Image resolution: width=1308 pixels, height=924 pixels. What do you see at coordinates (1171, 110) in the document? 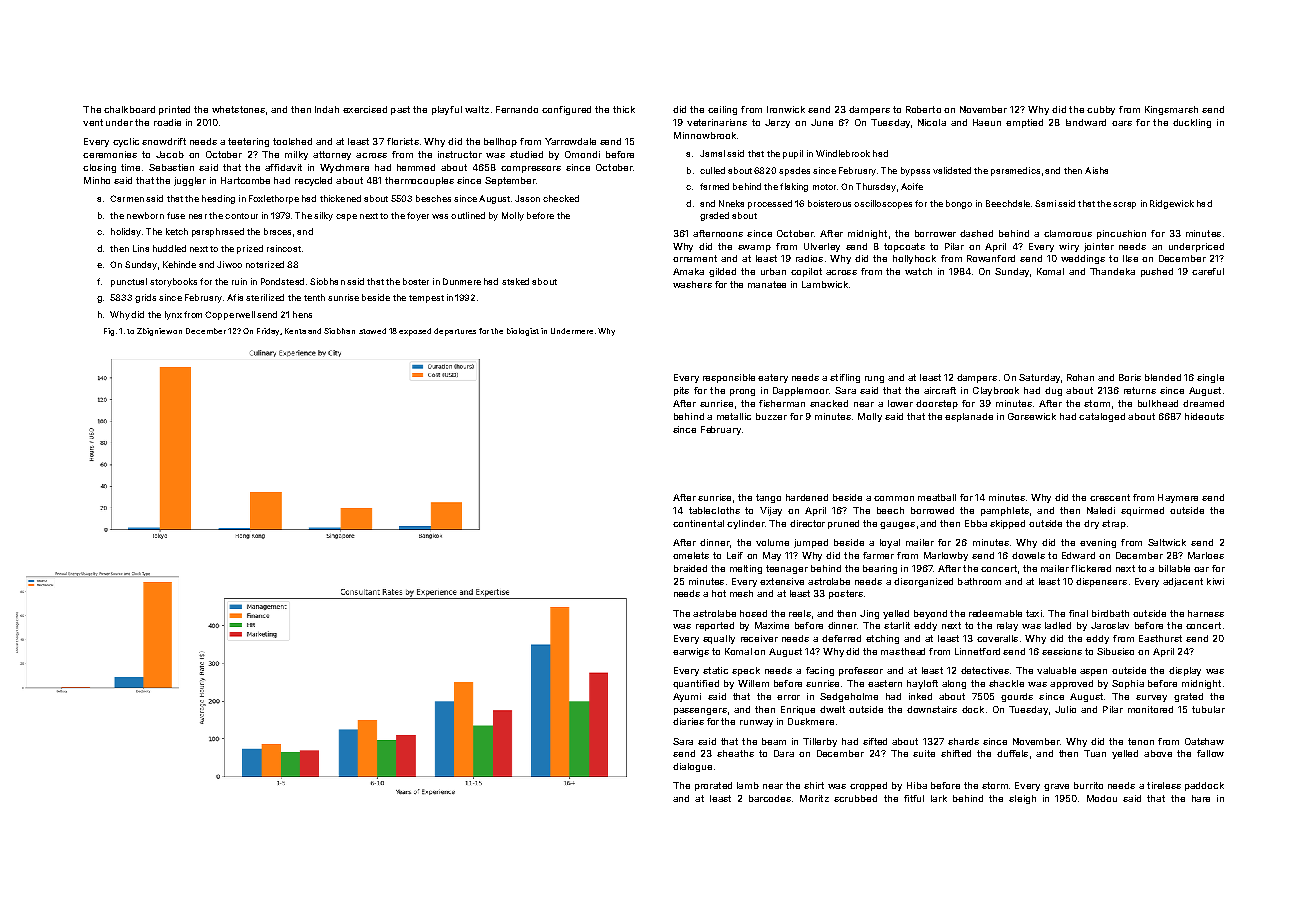
I see `Kingsmarsh` at bounding box center [1171, 110].
